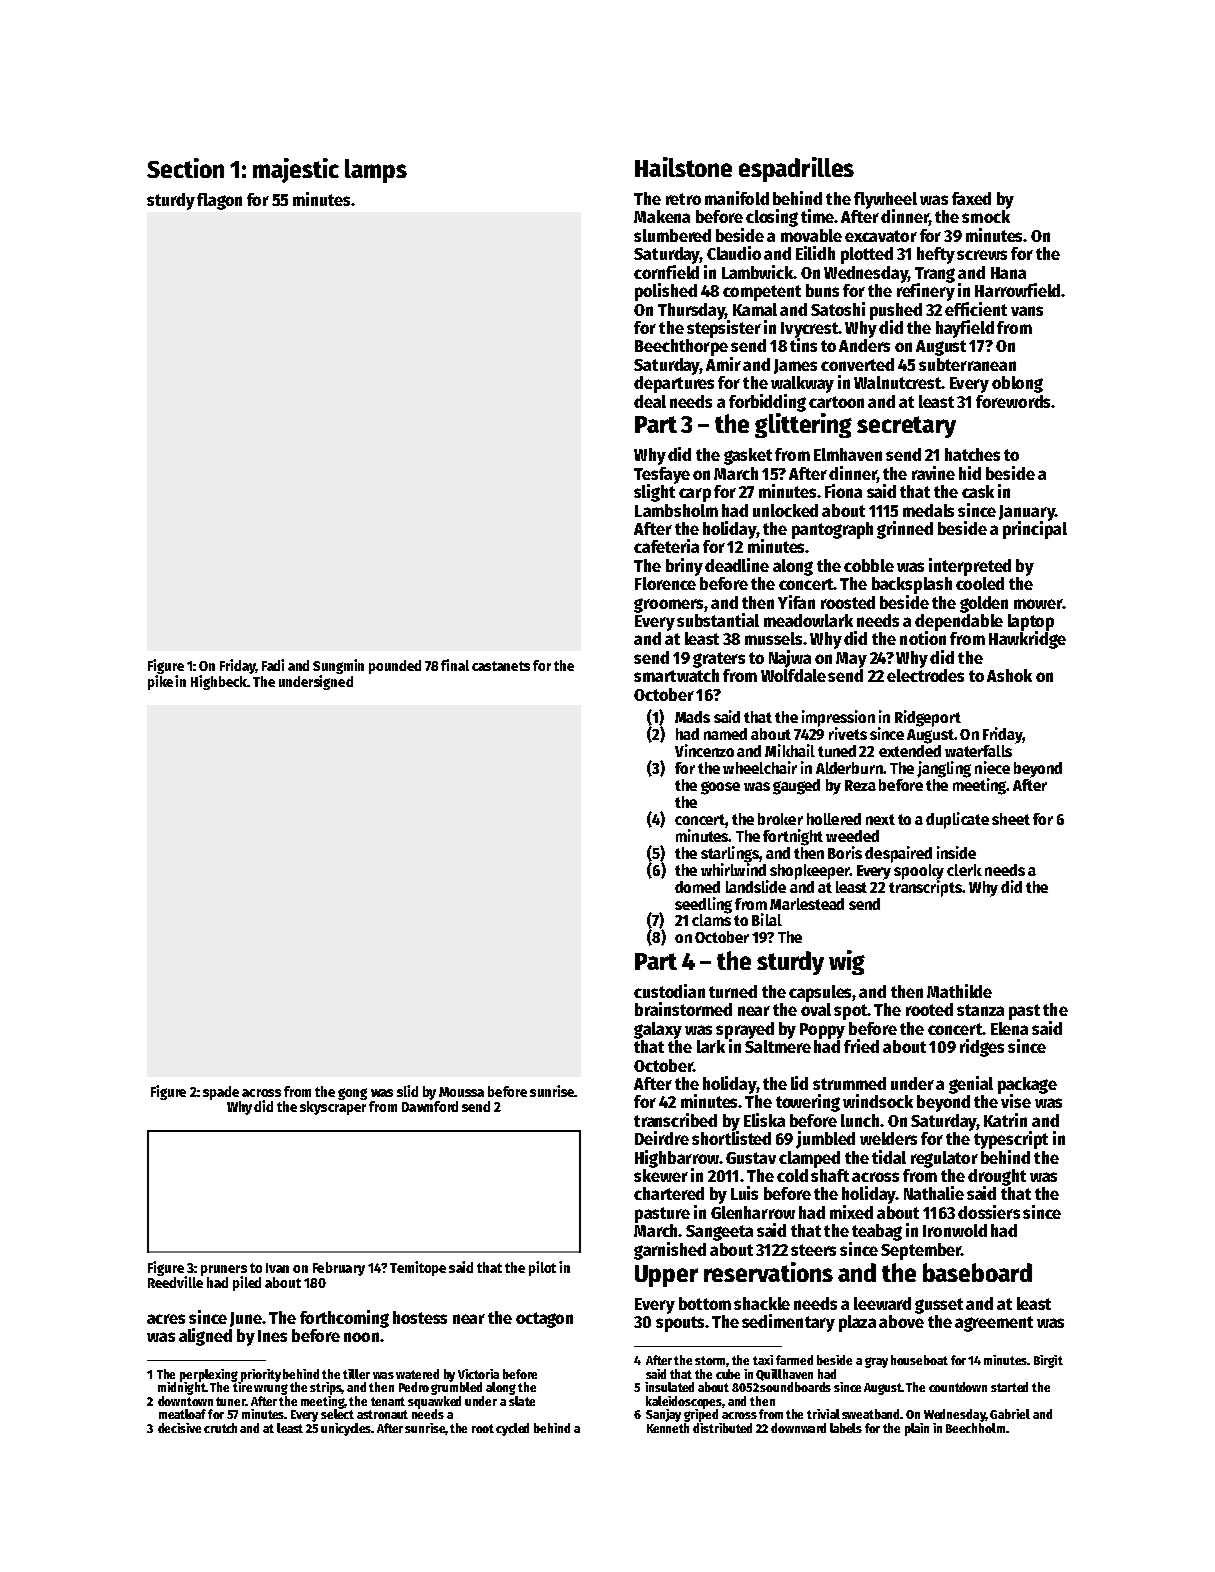  Describe the element at coordinates (346, 1429) in the page. I see `unicycles` at that location.
